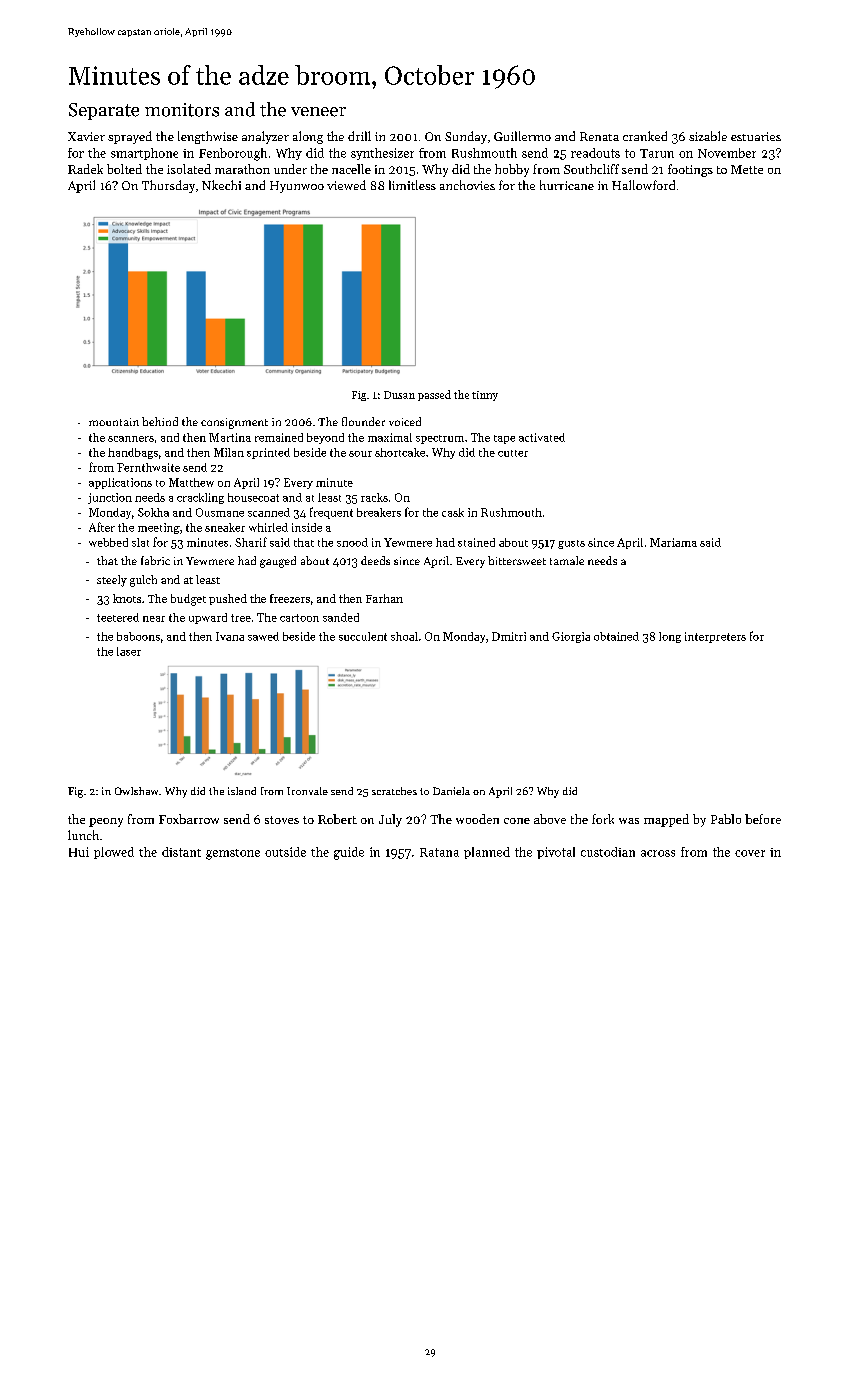 The width and height of the page is (849, 1400). What do you see at coordinates (591, 169) in the page?
I see `Southcliff` at bounding box center [591, 169].
